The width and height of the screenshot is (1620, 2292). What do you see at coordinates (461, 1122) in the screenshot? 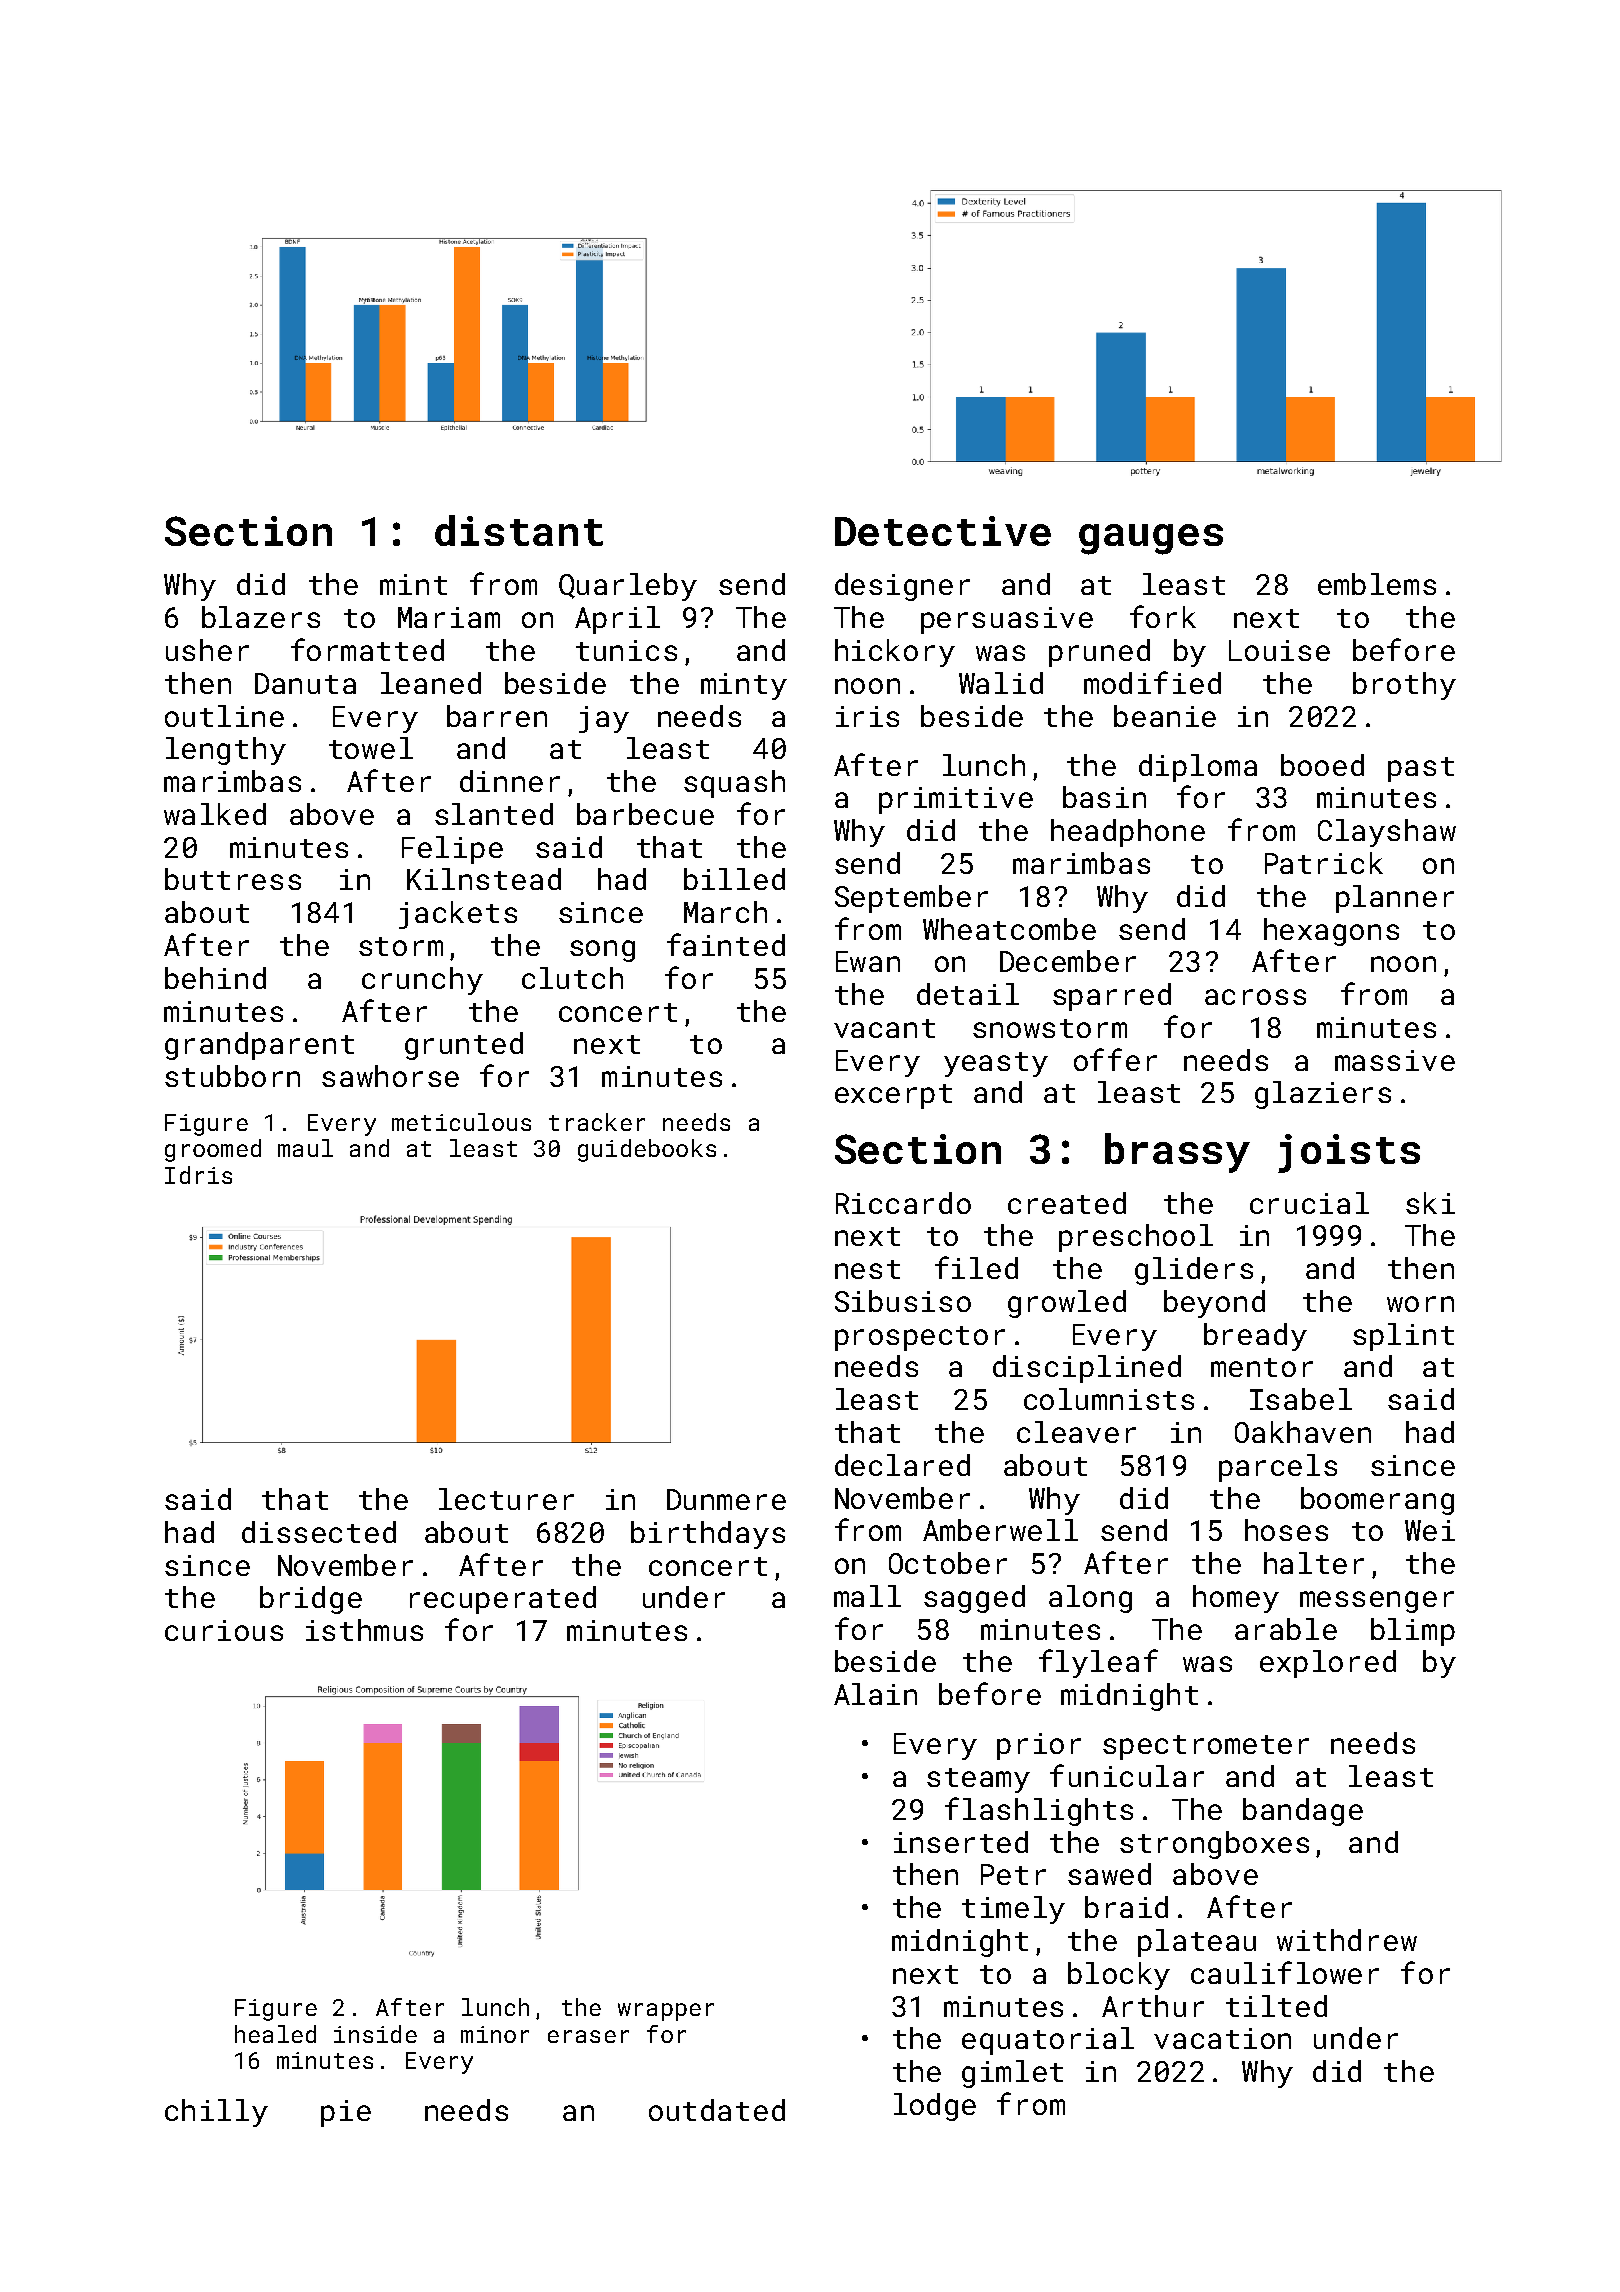
I see `meticulous` at bounding box center [461, 1122].
